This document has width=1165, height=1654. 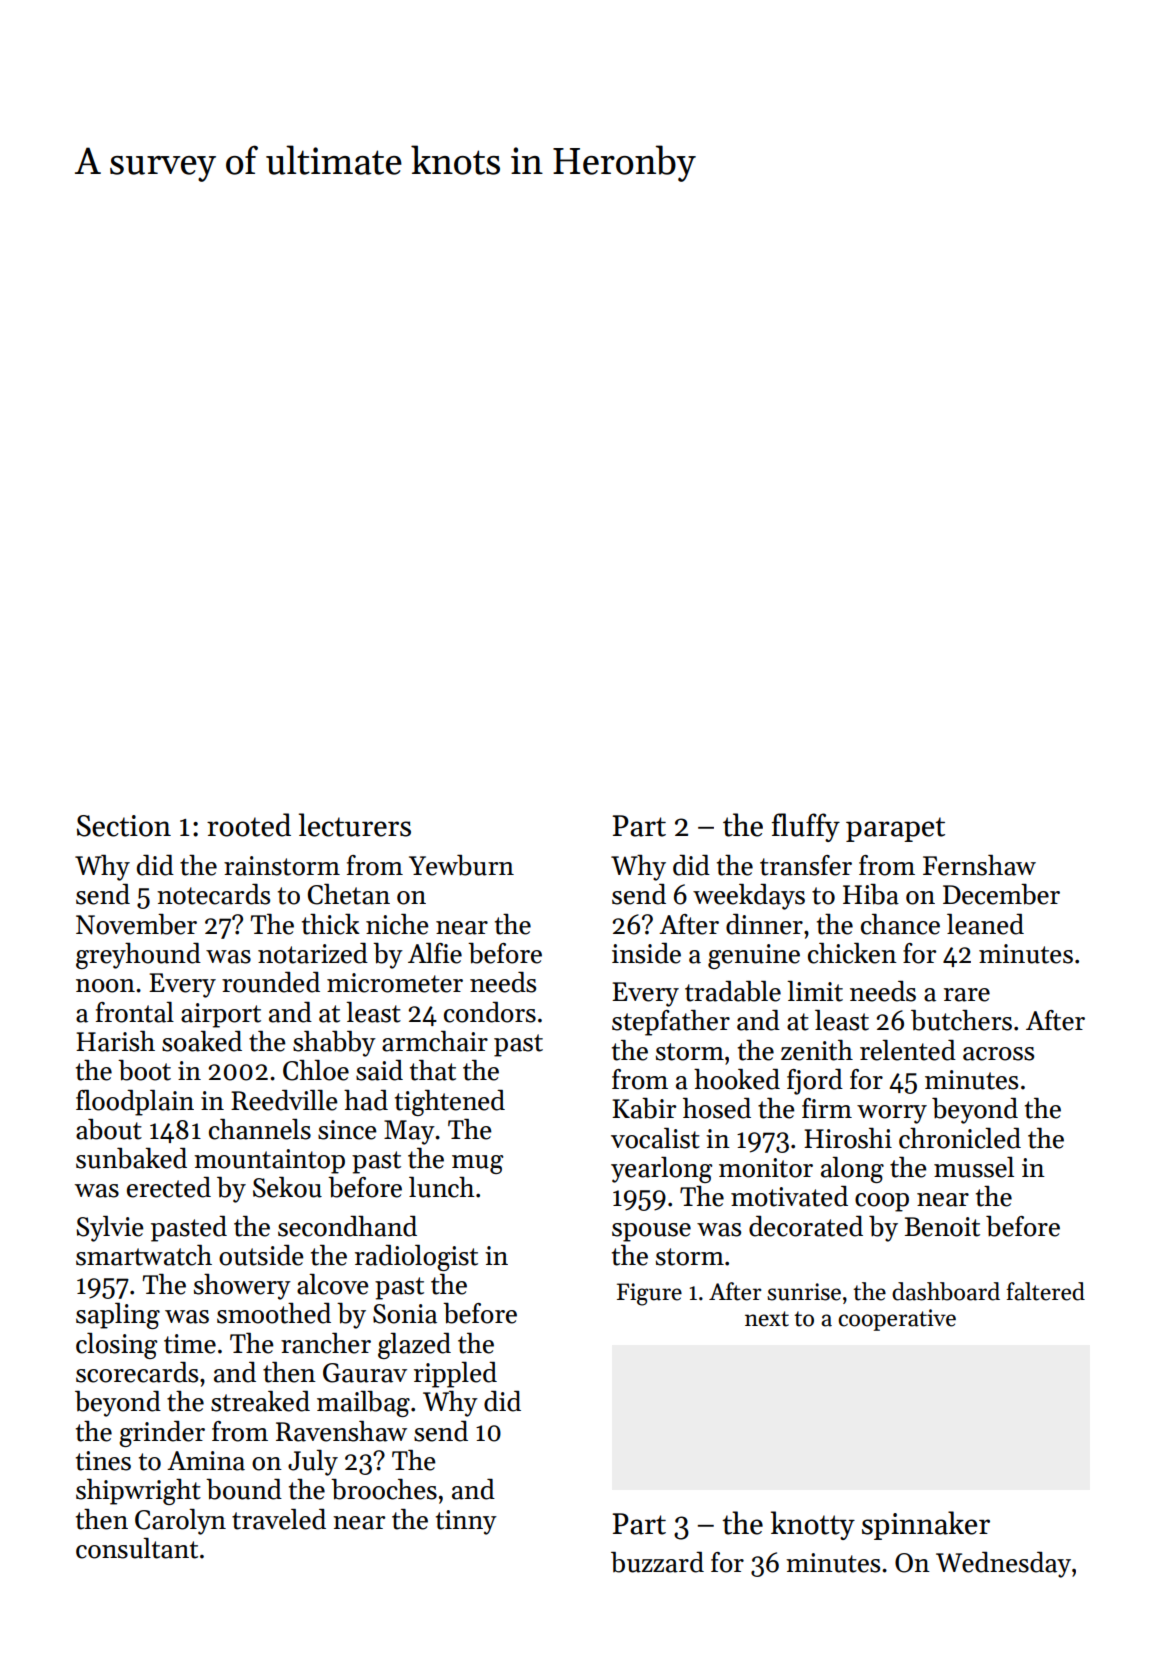 I want to click on Chetan, so click(x=349, y=894).
